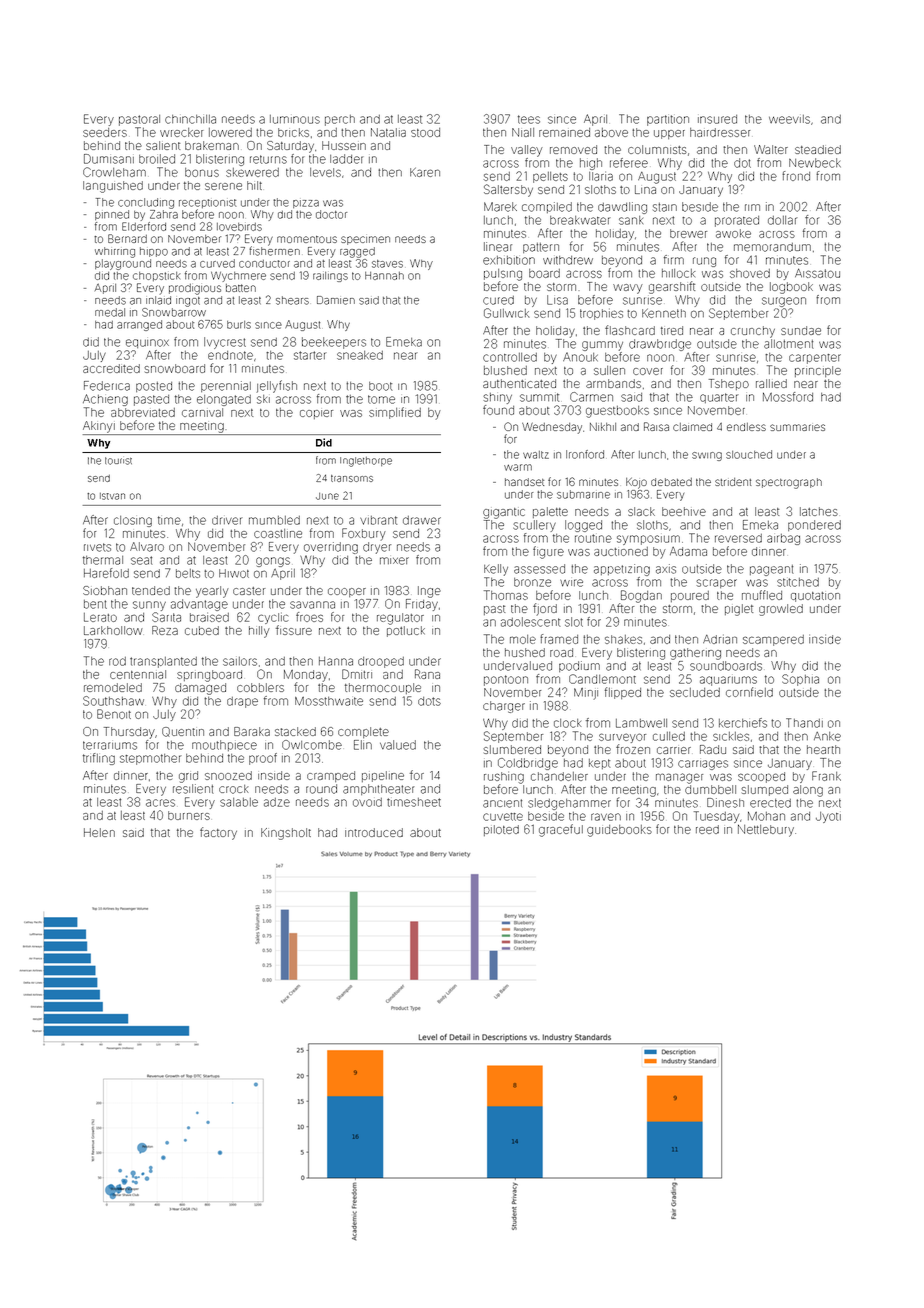 The width and height of the image is (924, 1308). Describe the element at coordinates (109, 159) in the image. I see `Dumisani` at that location.
